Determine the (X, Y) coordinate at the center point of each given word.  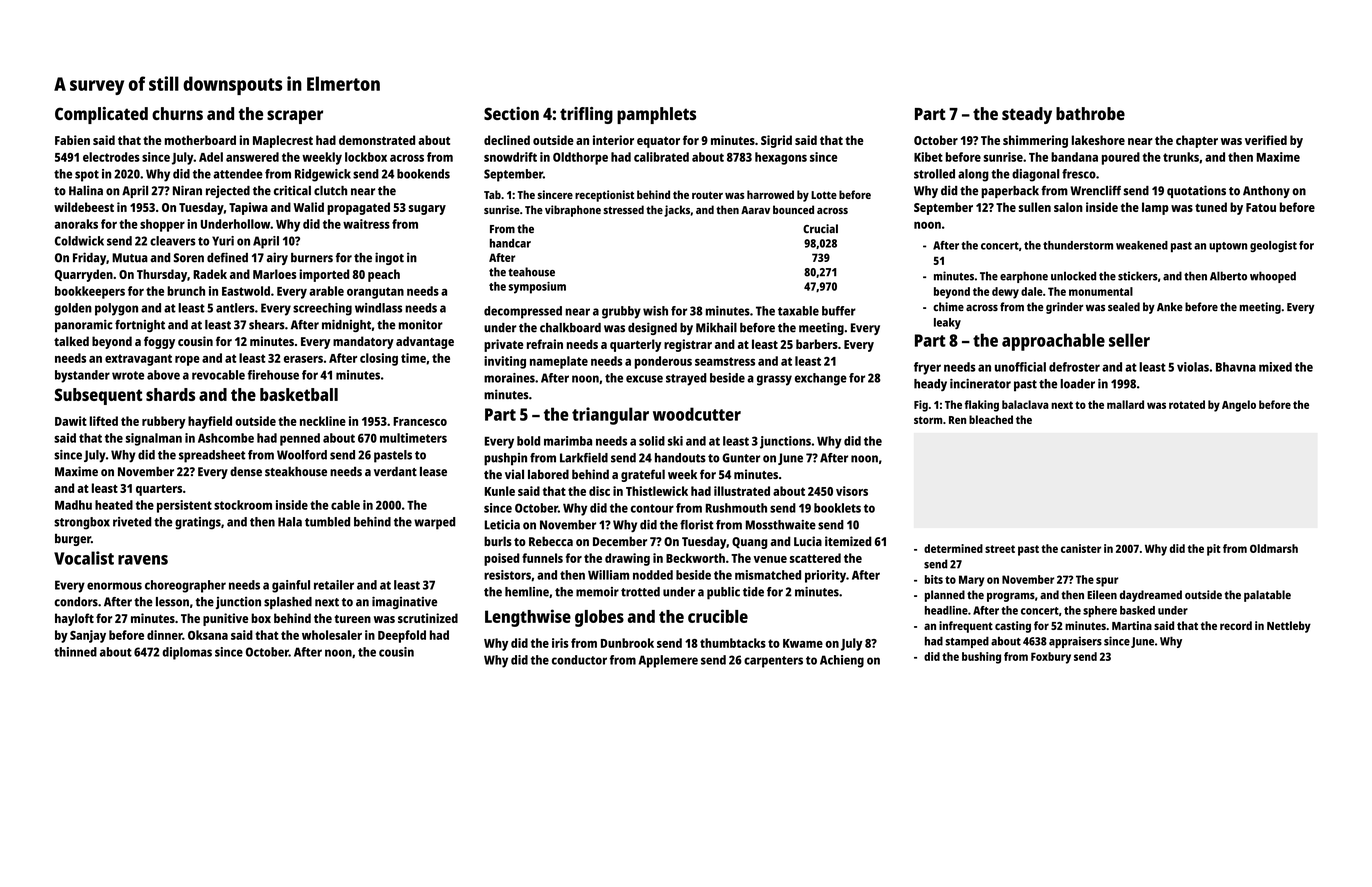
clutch (330, 191)
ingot (389, 258)
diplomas (187, 653)
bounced (793, 209)
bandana (1074, 157)
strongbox (82, 523)
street (1000, 549)
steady (1027, 115)
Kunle (500, 491)
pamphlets (656, 115)
